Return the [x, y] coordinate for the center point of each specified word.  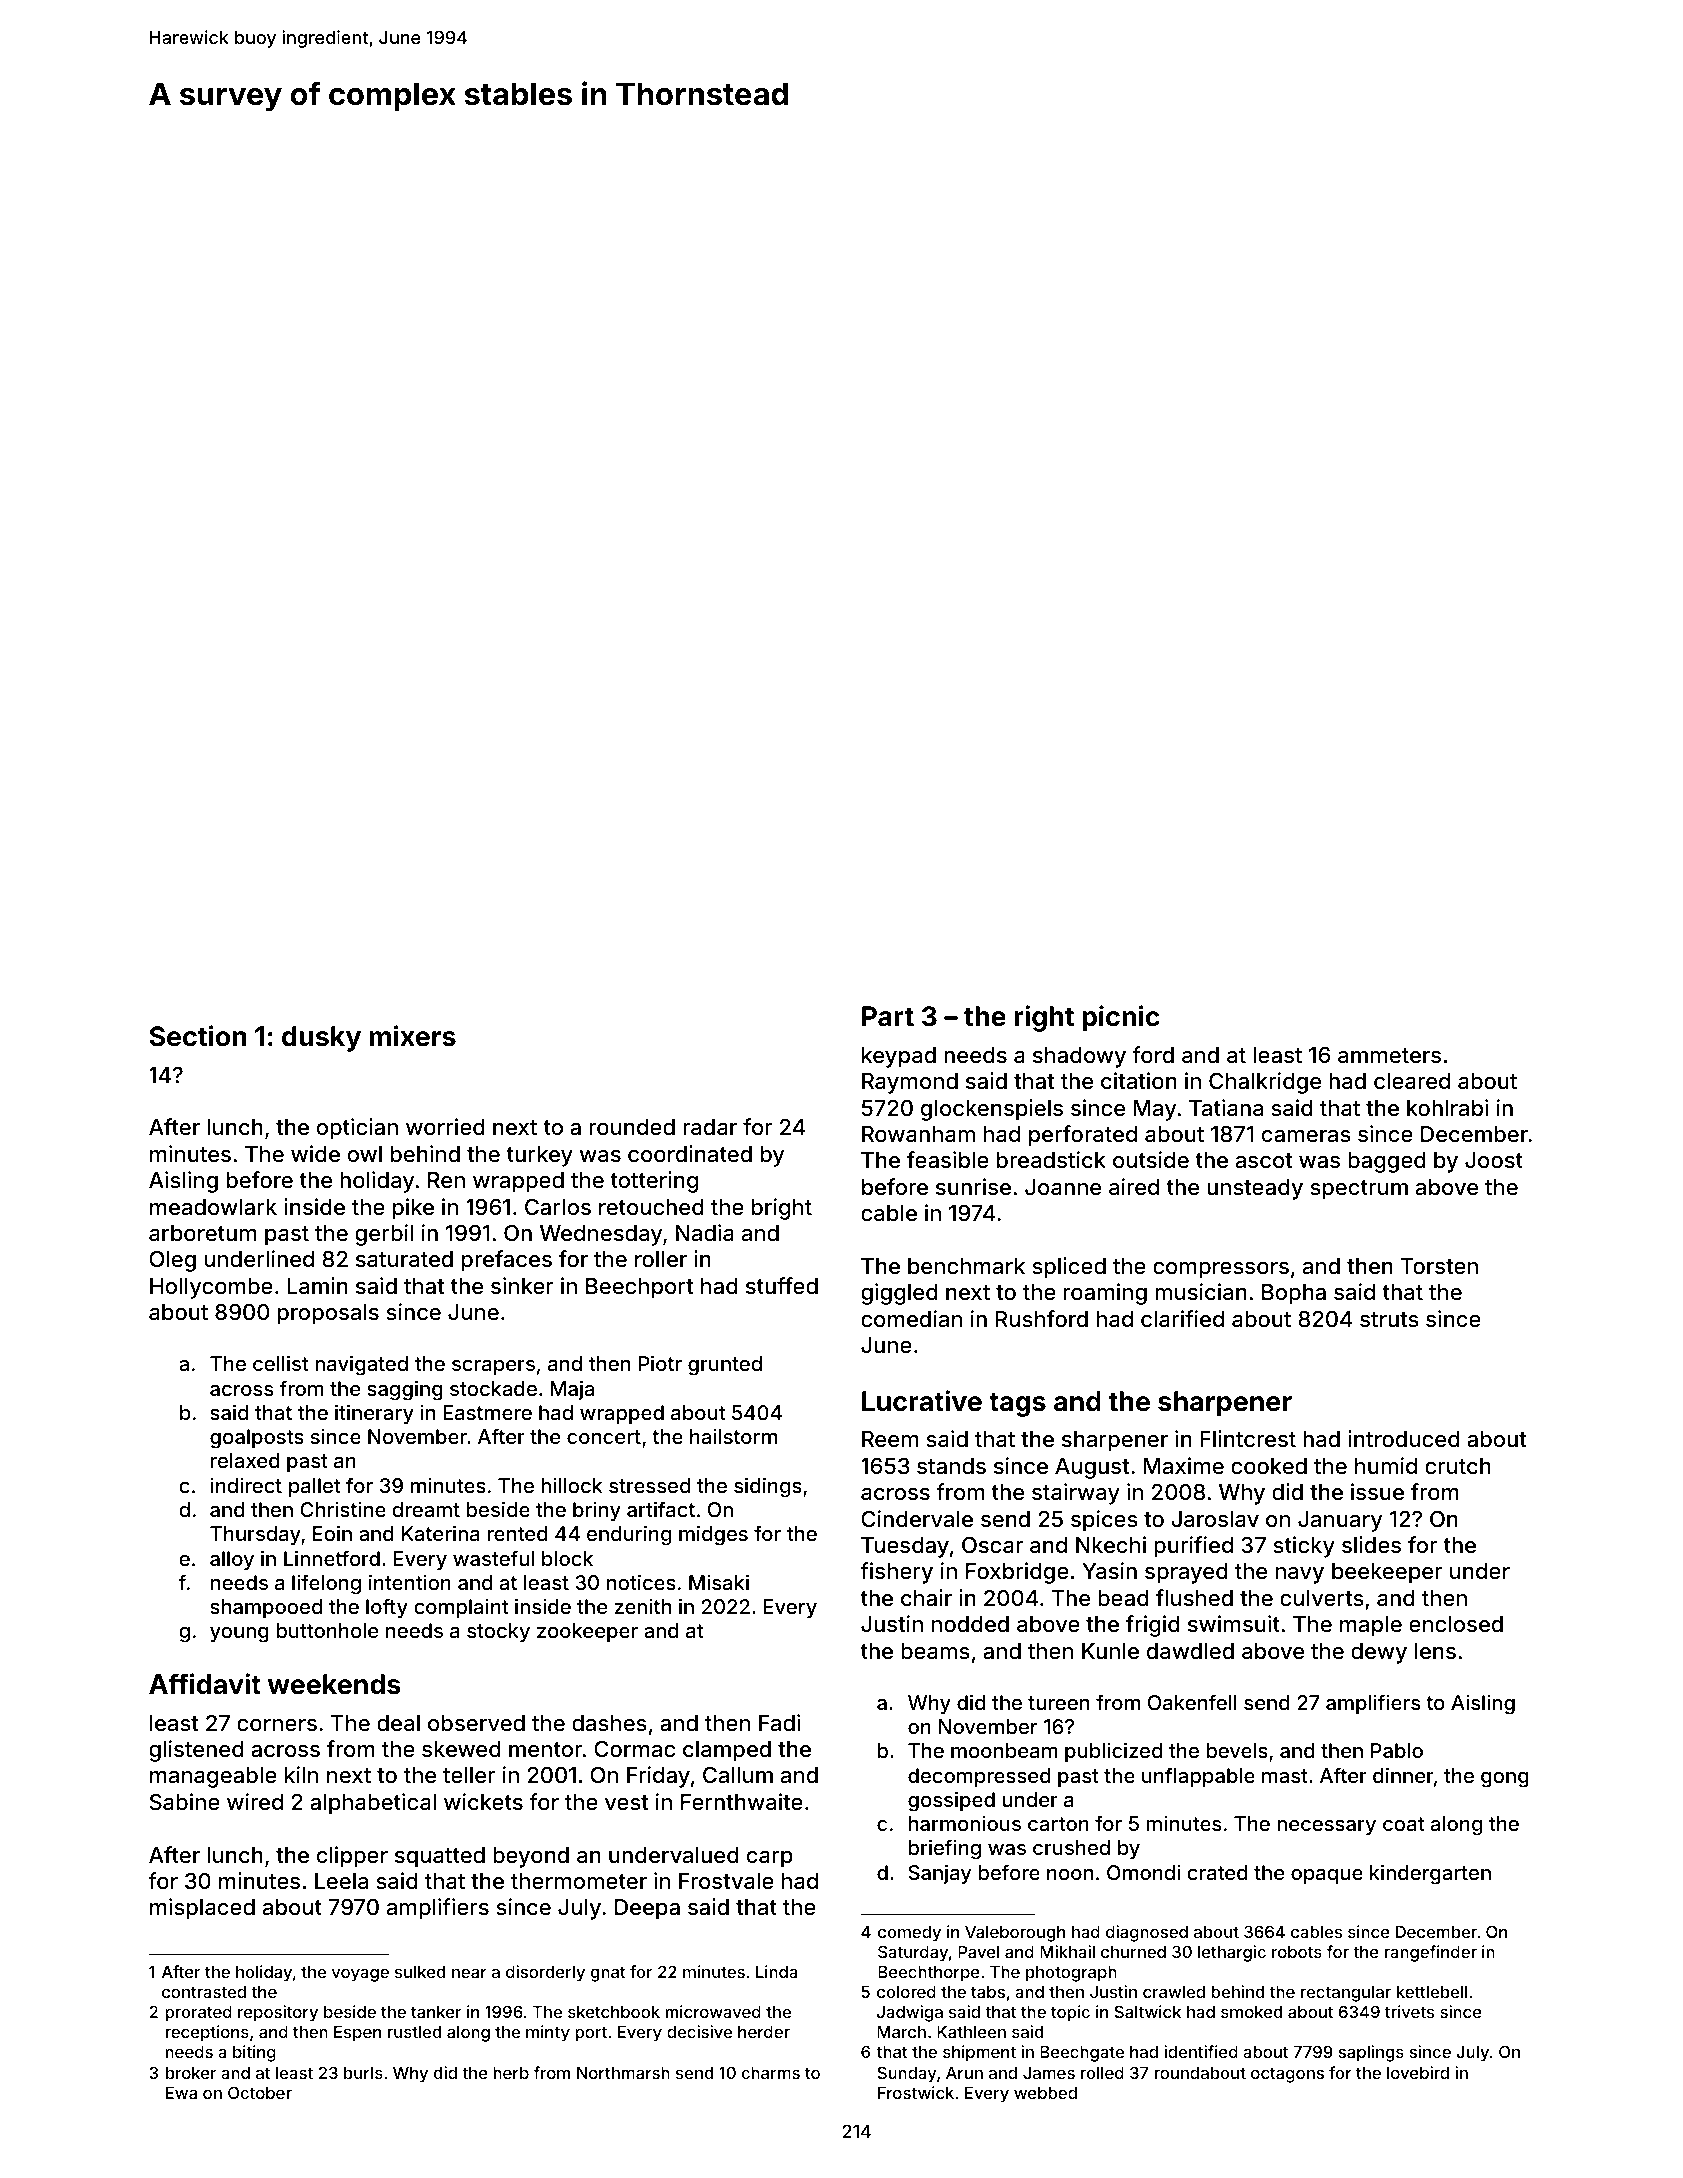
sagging [405, 1390]
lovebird [1418, 2072]
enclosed [1456, 1624]
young [239, 1635]
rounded [632, 1127]
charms [771, 2073]
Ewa [181, 2093]
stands [951, 1466]
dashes [609, 1723]
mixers [412, 1036]
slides [1371, 1544]
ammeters [1389, 1056]
